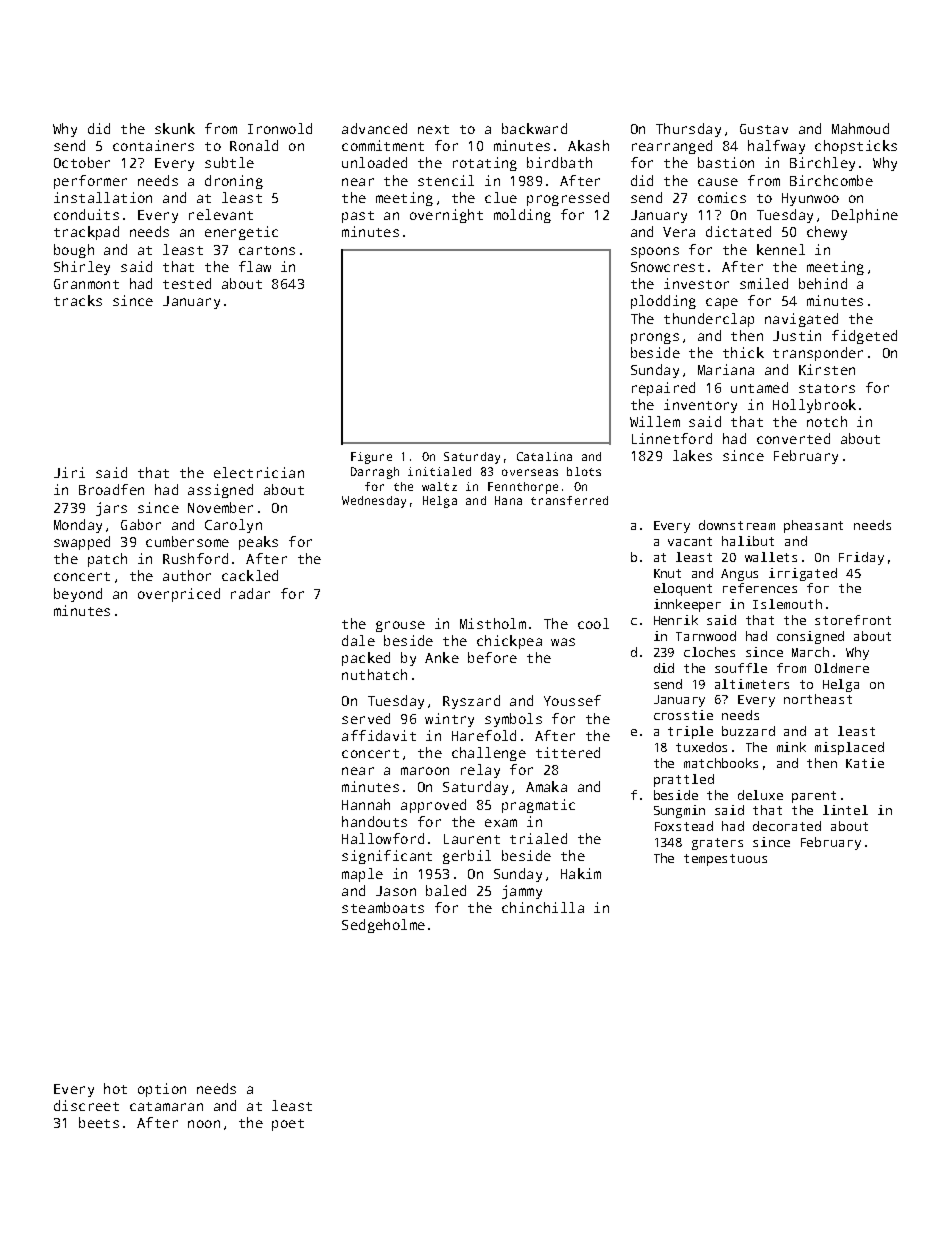 This screenshot has height=1233, width=952. Describe the element at coordinates (86, 1105) in the screenshot. I see `discreet` at that location.
